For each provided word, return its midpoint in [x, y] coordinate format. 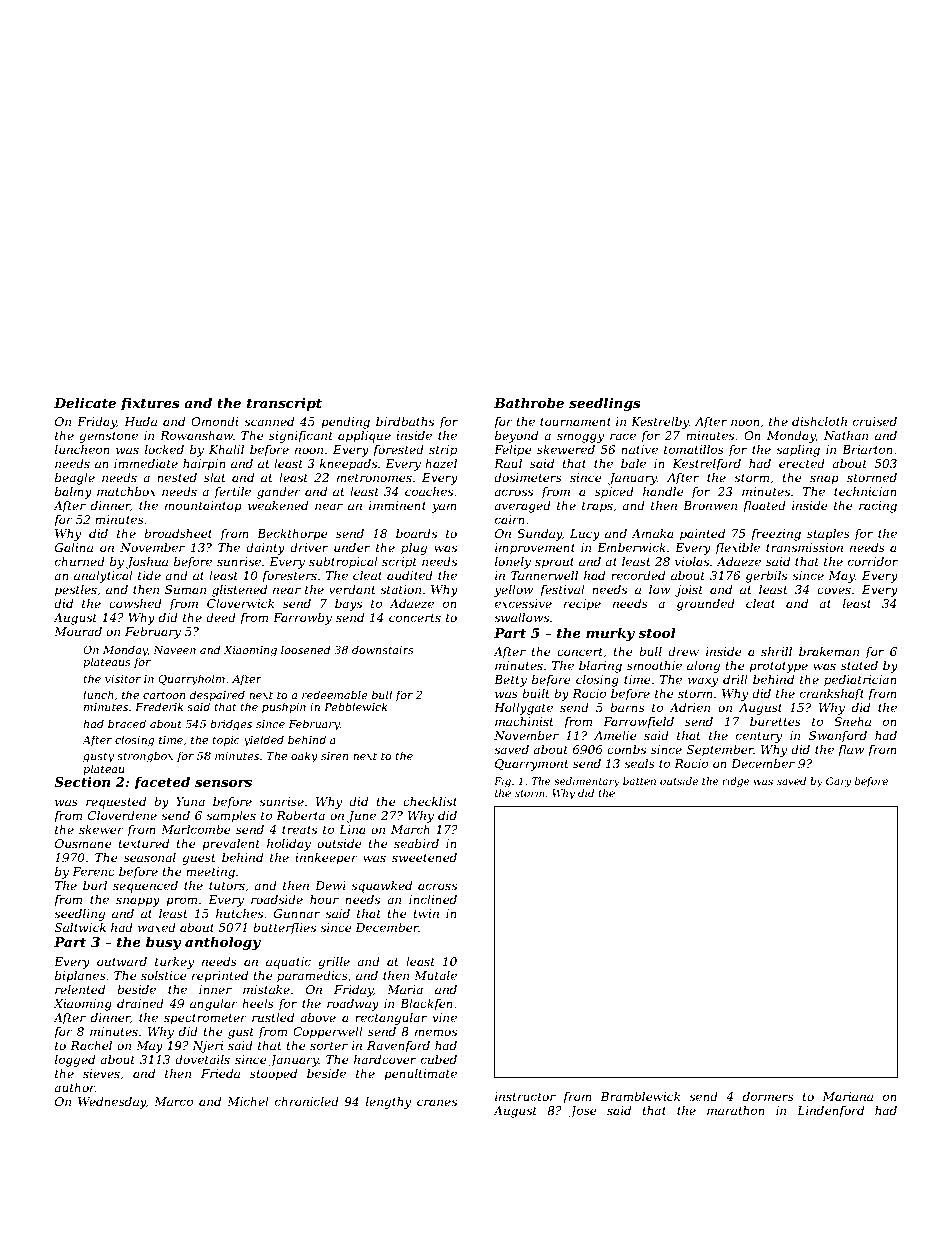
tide [149, 575]
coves [834, 590]
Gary [838, 782]
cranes [437, 1102]
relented [80, 989]
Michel [248, 1101]
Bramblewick [640, 1096]
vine [445, 1017]
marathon [736, 1110]
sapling [798, 451]
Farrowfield [638, 723]
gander [279, 493]
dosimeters [528, 477]
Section [82, 782]
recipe [582, 605]
